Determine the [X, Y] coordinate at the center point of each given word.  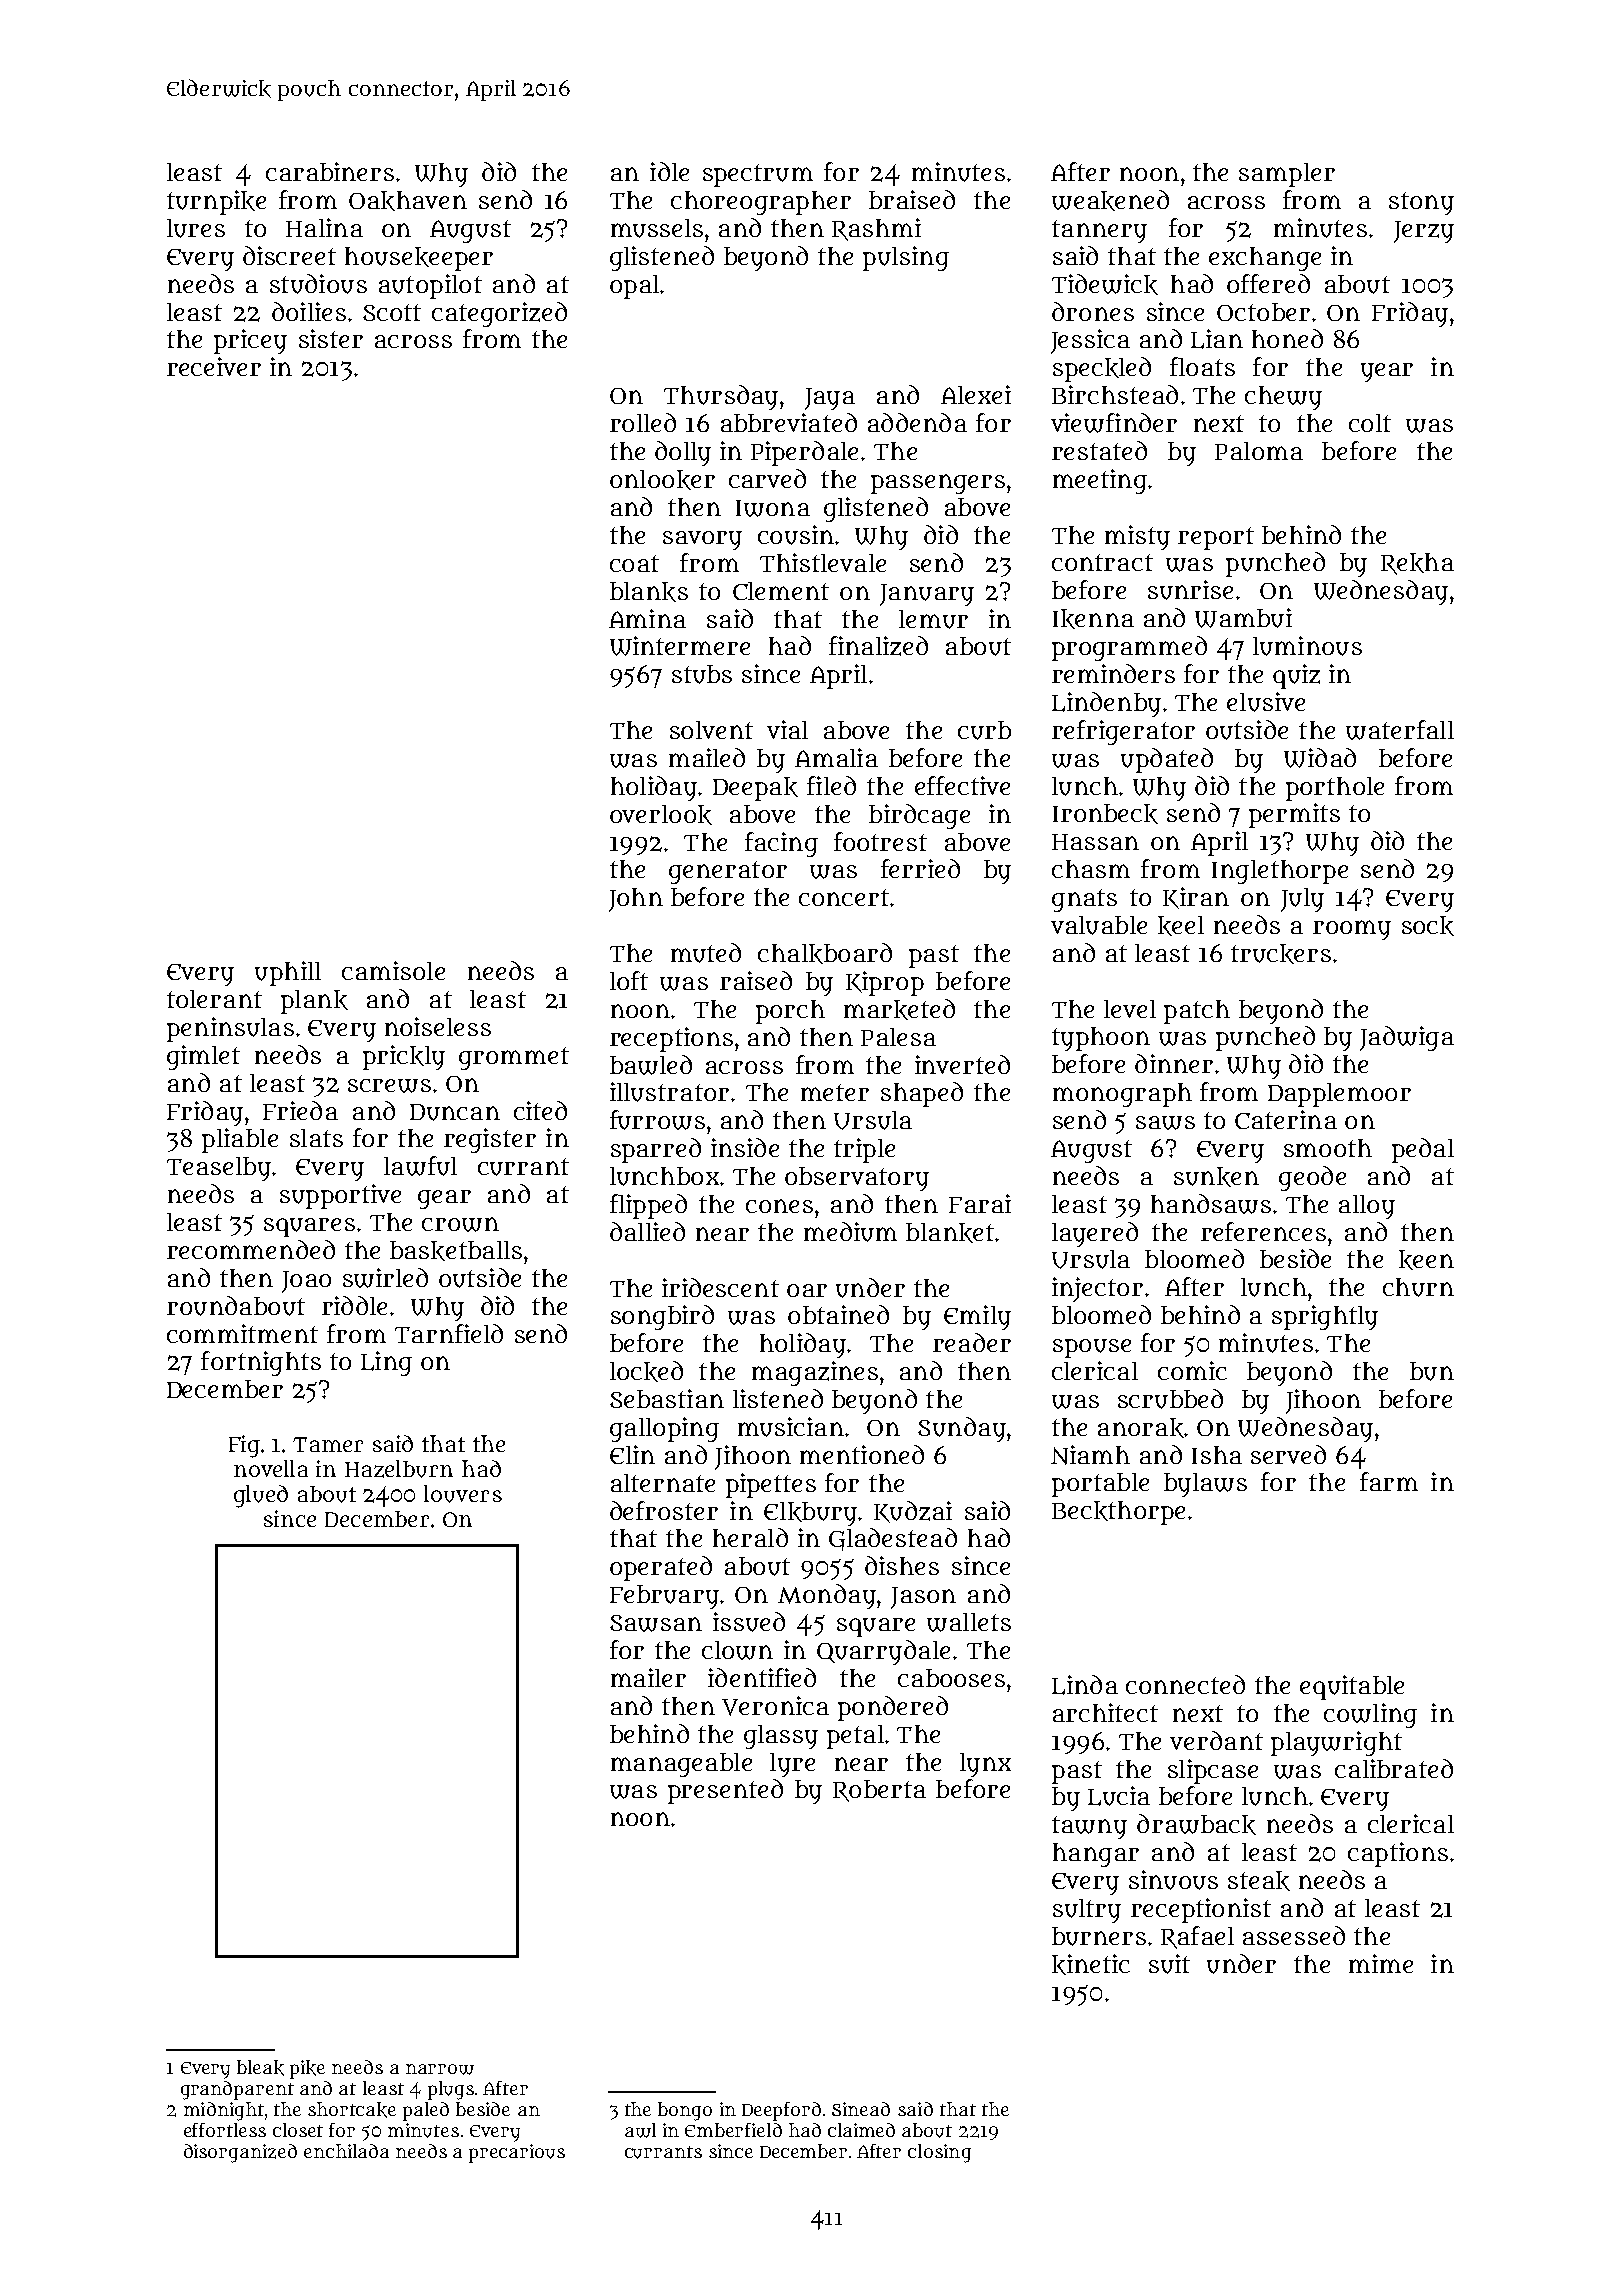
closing [939, 2153]
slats [316, 1138]
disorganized [240, 2153]
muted [706, 953]
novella [271, 1468]
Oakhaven [408, 201]
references [1263, 1231]
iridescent [720, 1287]
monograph [1122, 1095]
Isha [1217, 1455]
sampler [1287, 175]
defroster [664, 1510]
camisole [393, 970]
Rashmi [876, 229]
